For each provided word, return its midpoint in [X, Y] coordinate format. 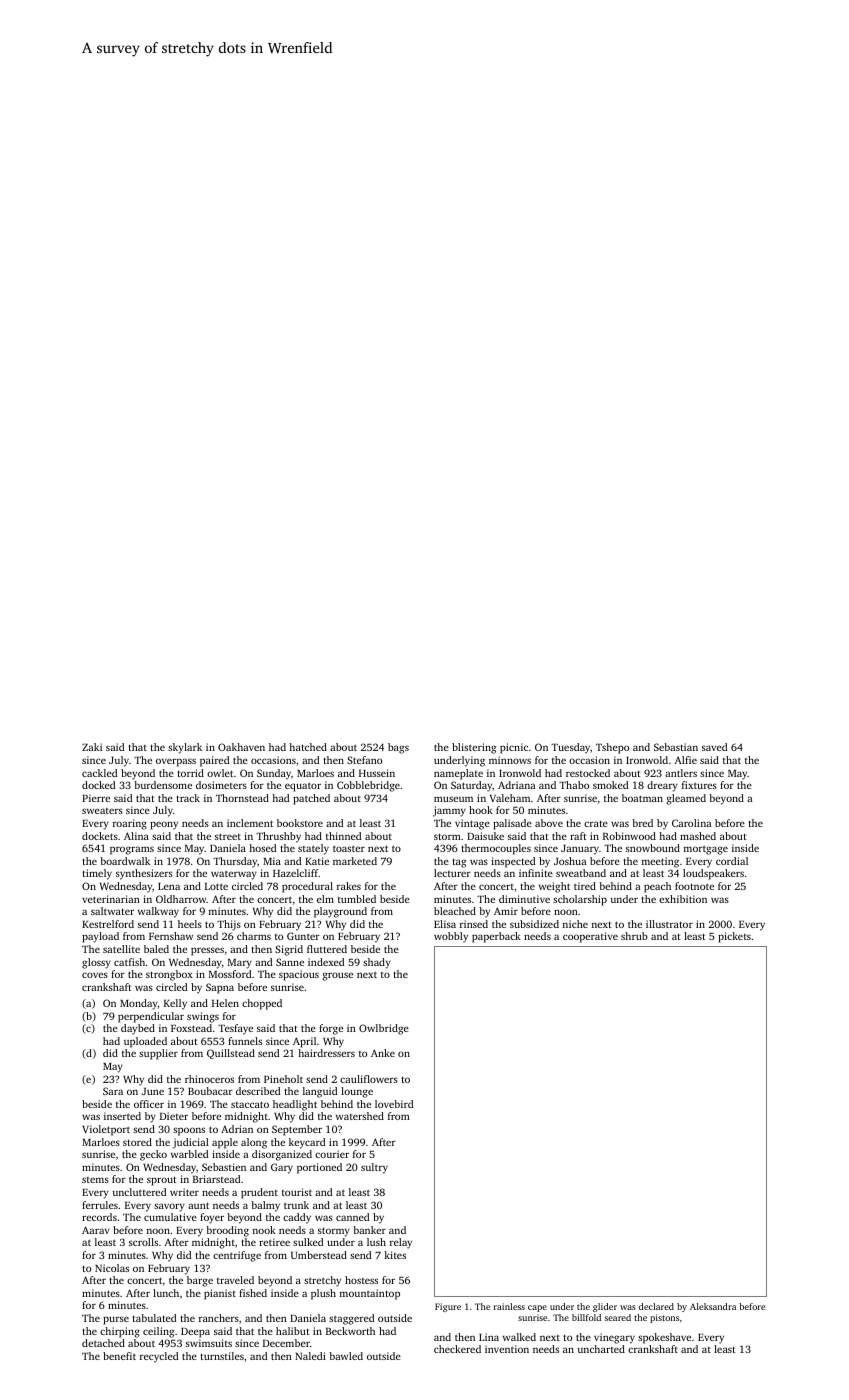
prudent [259, 1193]
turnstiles [222, 1356]
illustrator [669, 924]
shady [377, 963]
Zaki [92, 747]
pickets [734, 937]
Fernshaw [171, 936]
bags [398, 748]
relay [401, 1243]
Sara [113, 1091]
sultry [374, 1168]
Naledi [310, 1356]
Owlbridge [384, 1029]
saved [714, 747]
